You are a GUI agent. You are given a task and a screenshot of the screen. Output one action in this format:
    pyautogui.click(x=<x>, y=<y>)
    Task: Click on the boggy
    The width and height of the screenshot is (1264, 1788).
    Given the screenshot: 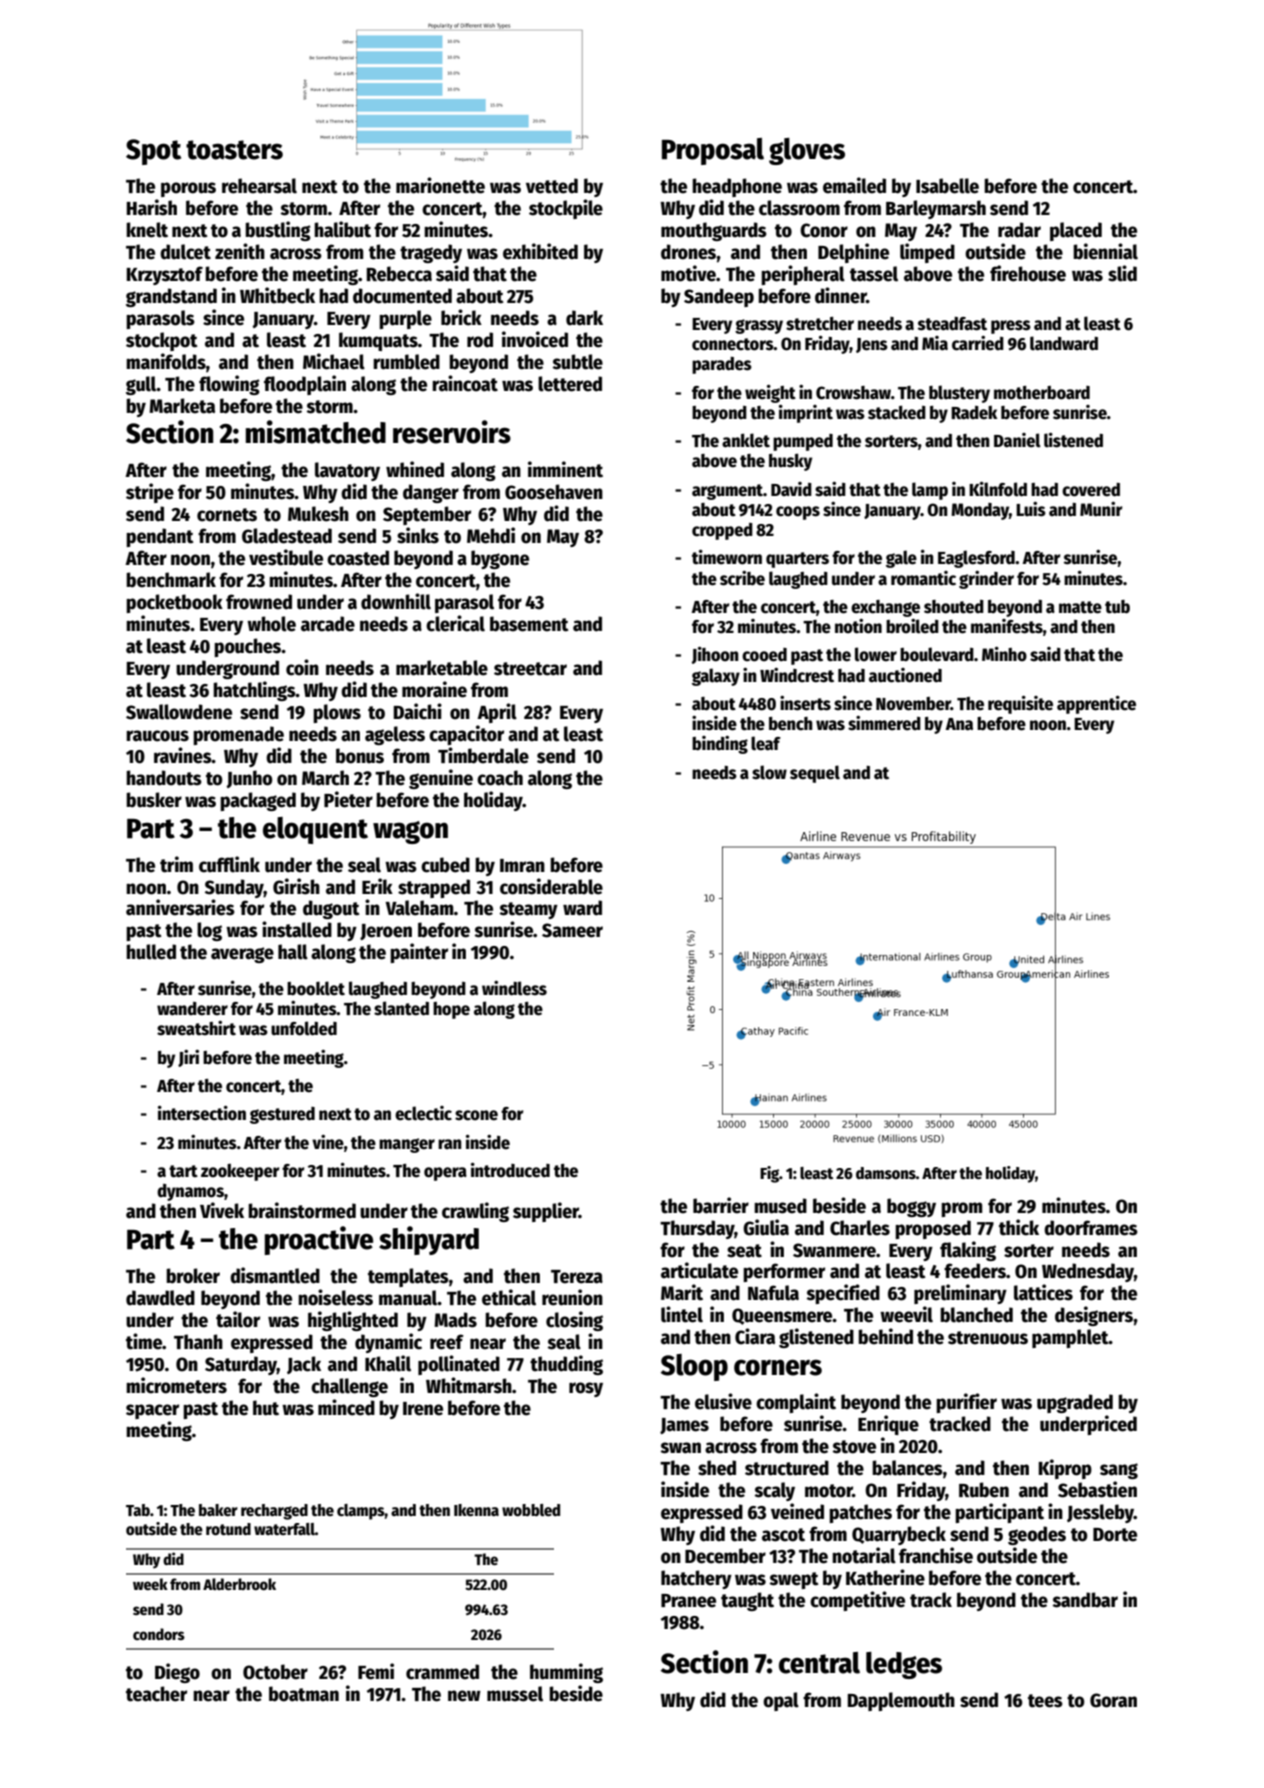 What is the action you would take?
    pyautogui.click(x=911, y=1207)
